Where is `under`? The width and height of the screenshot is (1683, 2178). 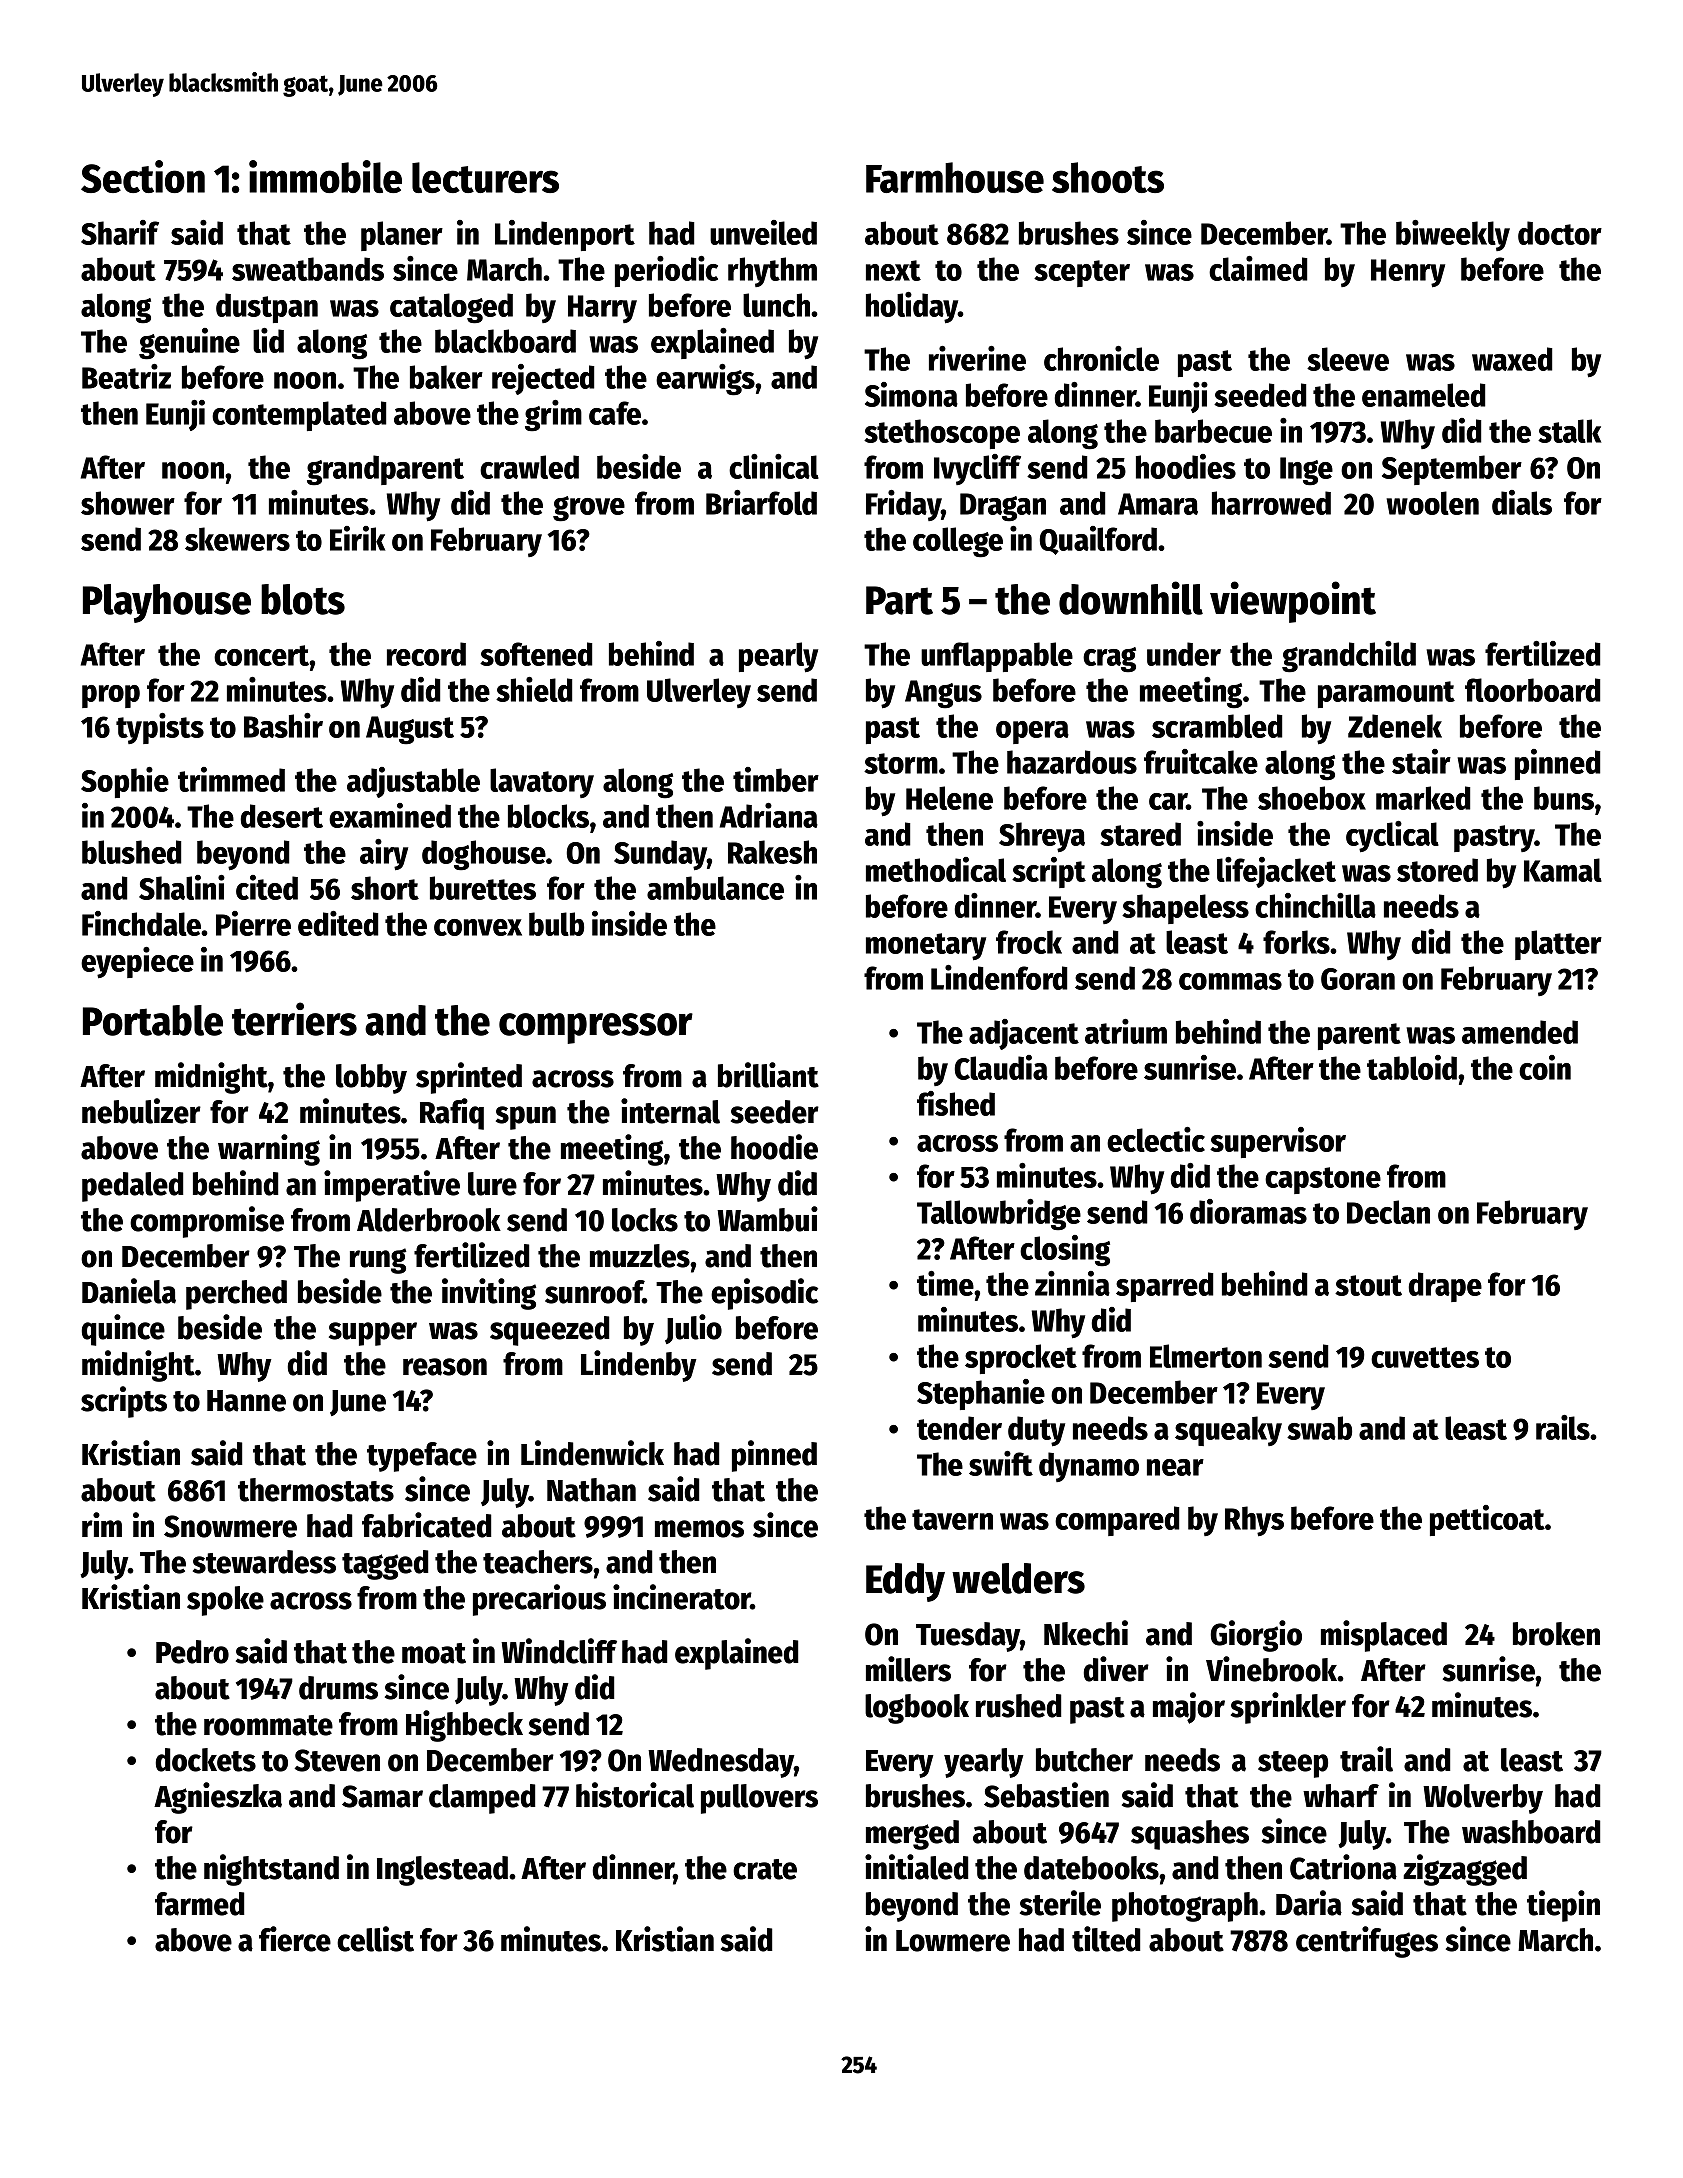
under is located at coordinates (1184, 654).
